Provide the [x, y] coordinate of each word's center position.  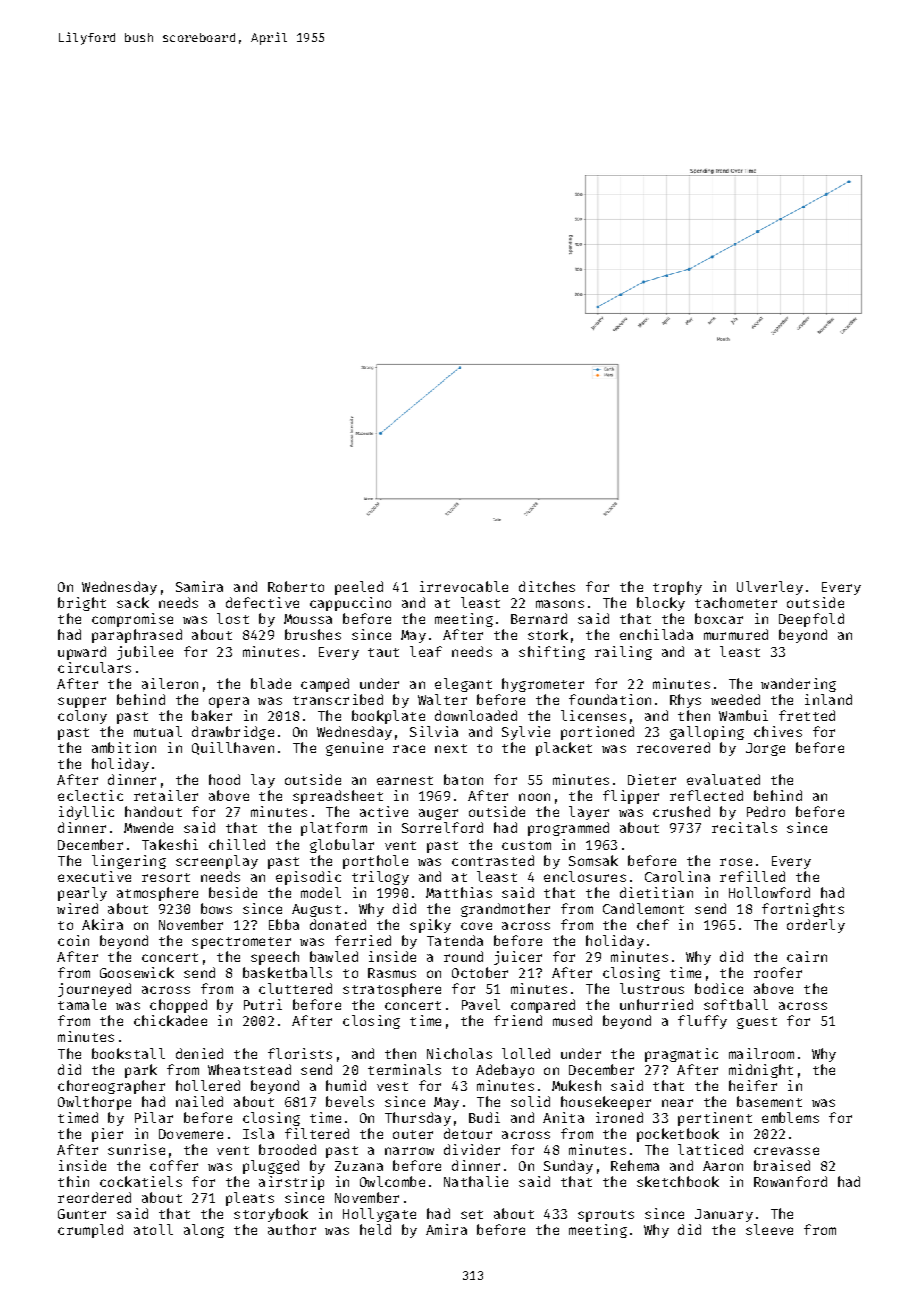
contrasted [493, 860]
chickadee [170, 1020]
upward [82, 653]
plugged [271, 1167]
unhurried [656, 1004]
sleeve [769, 1229]
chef [653, 924]
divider [472, 1149]
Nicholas [459, 1053]
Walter [442, 699]
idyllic [86, 813]
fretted [807, 715]
